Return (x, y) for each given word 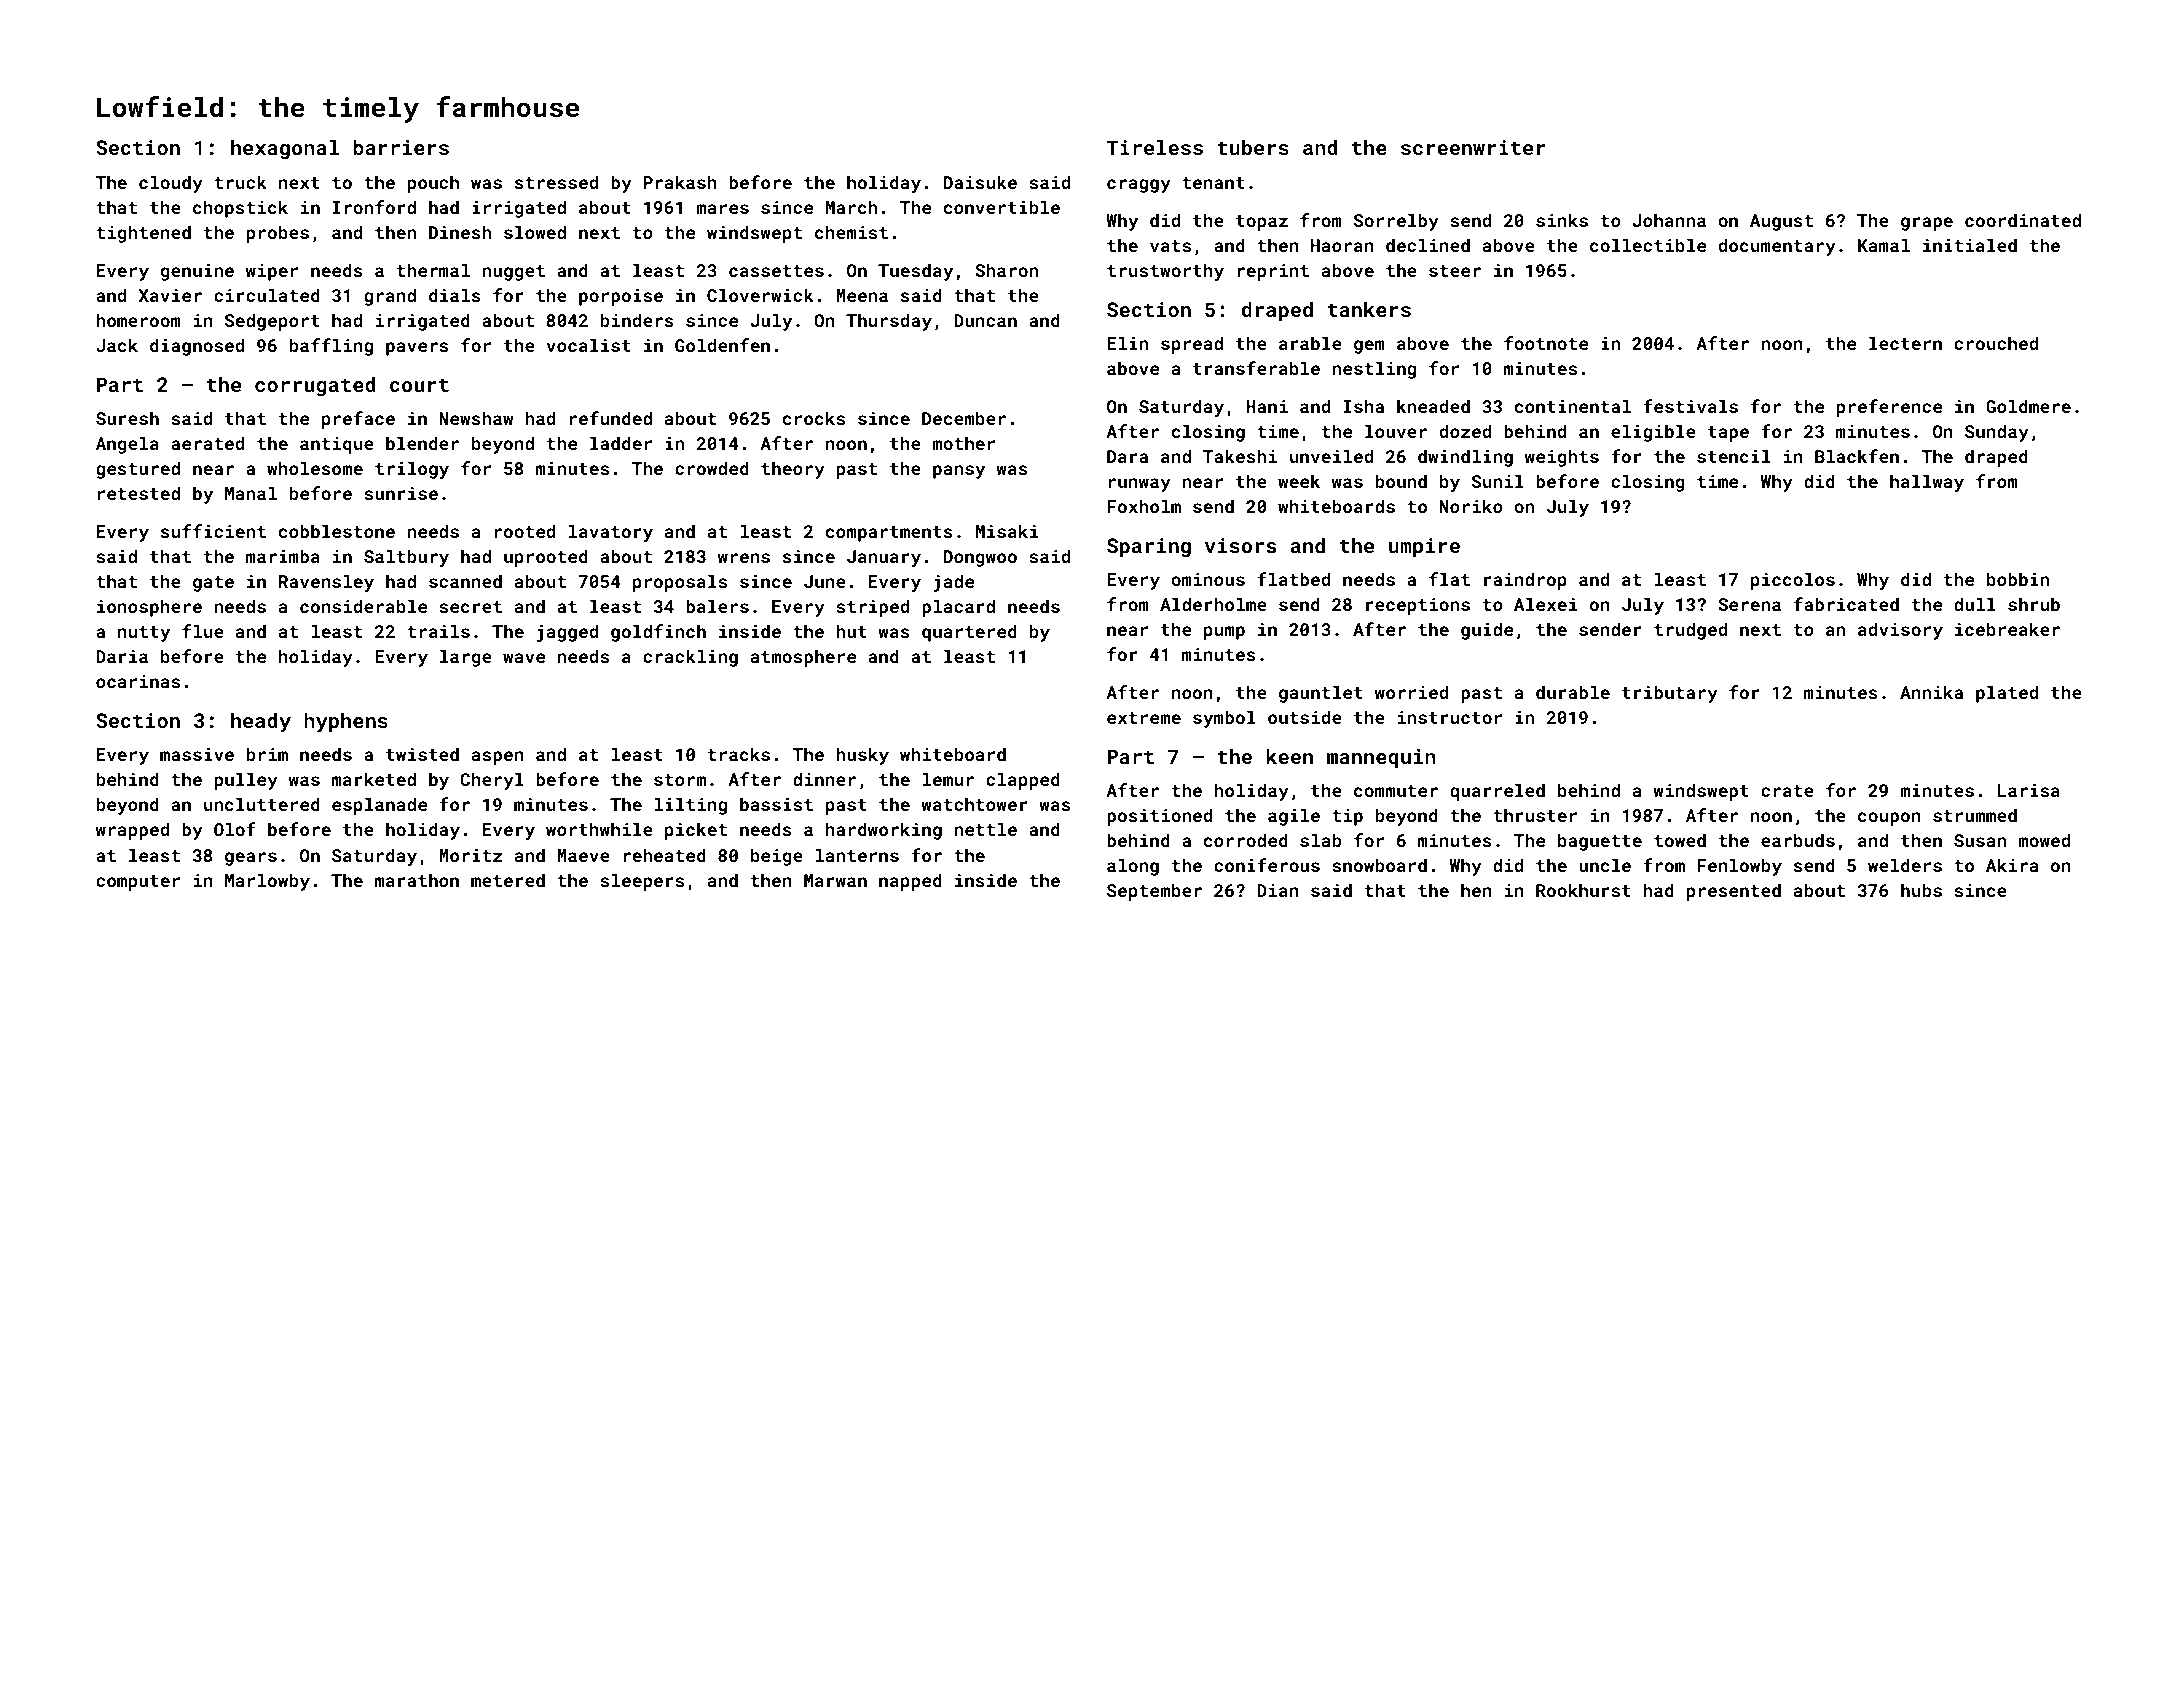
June (825, 581)
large (466, 658)
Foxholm (1144, 506)
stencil (1733, 456)
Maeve (583, 855)
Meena (862, 295)
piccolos (1793, 581)
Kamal (1884, 245)
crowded (712, 468)
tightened (143, 234)
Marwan (835, 880)
